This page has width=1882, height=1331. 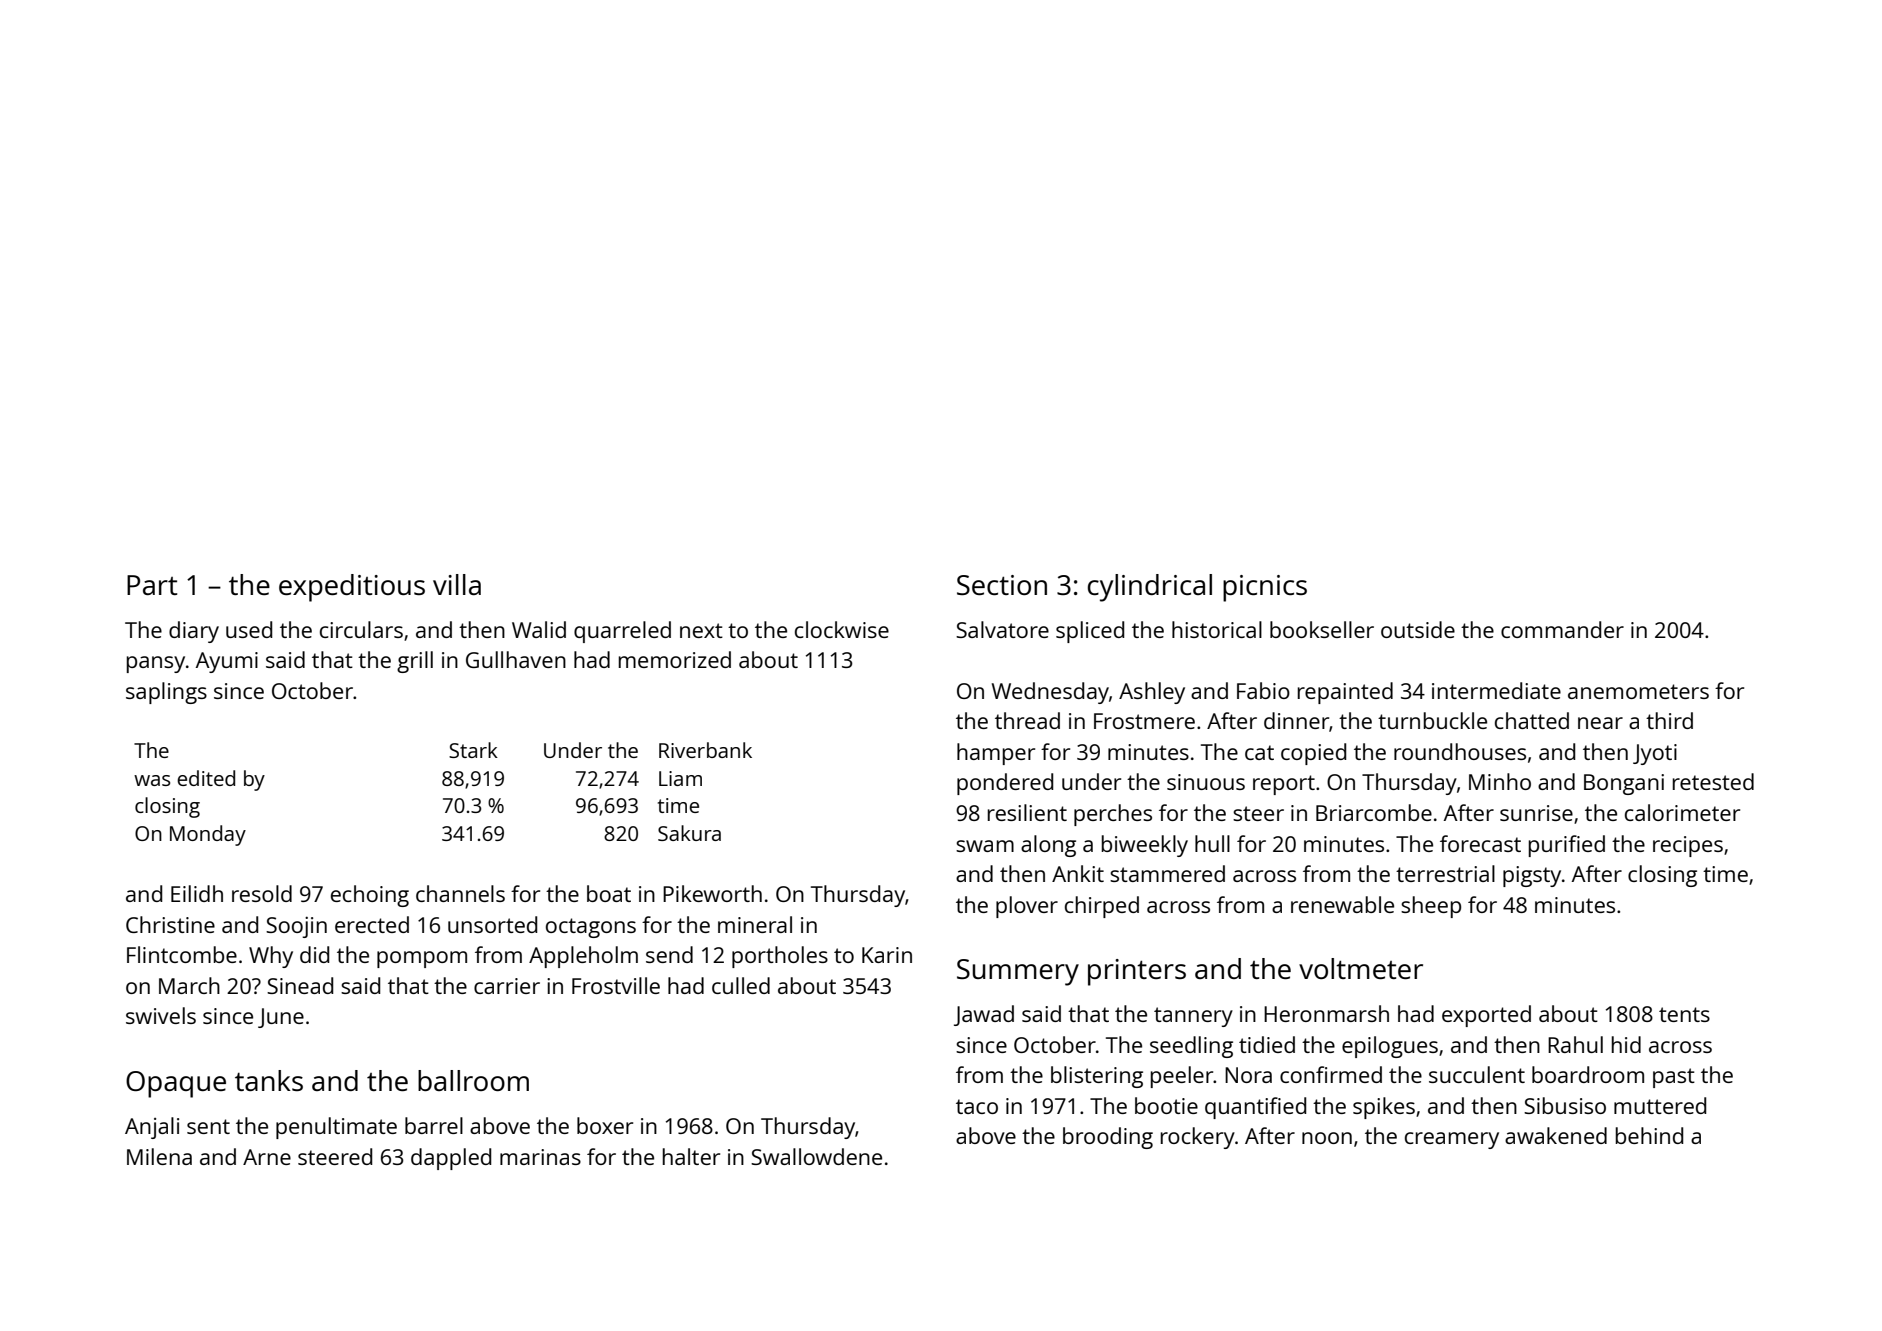 I want to click on Section, so click(x=1002, y=585).
